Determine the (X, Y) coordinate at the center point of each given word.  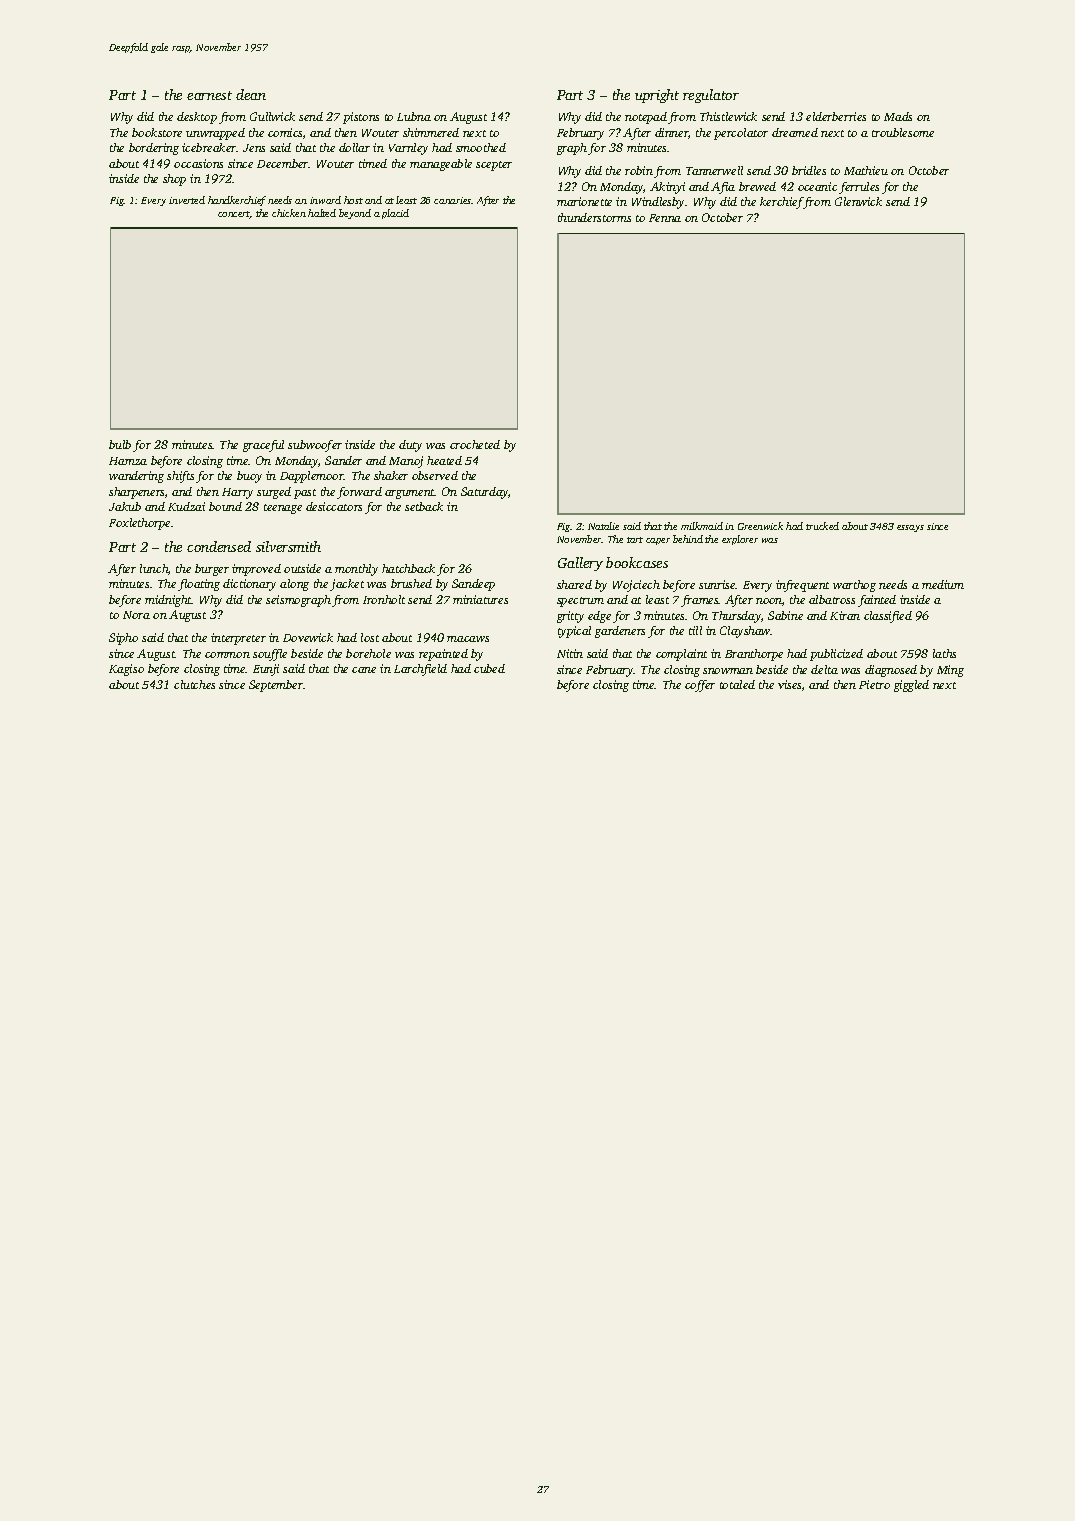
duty (410, 446)
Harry (237, 493)
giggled (911, 686)
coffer (700, 686)
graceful (263, 446)
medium (943, 584)
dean (251, 94)
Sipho (123, 639)
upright (657, 96)
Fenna (665, 218)
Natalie (603, 526)
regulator (711, 96)
